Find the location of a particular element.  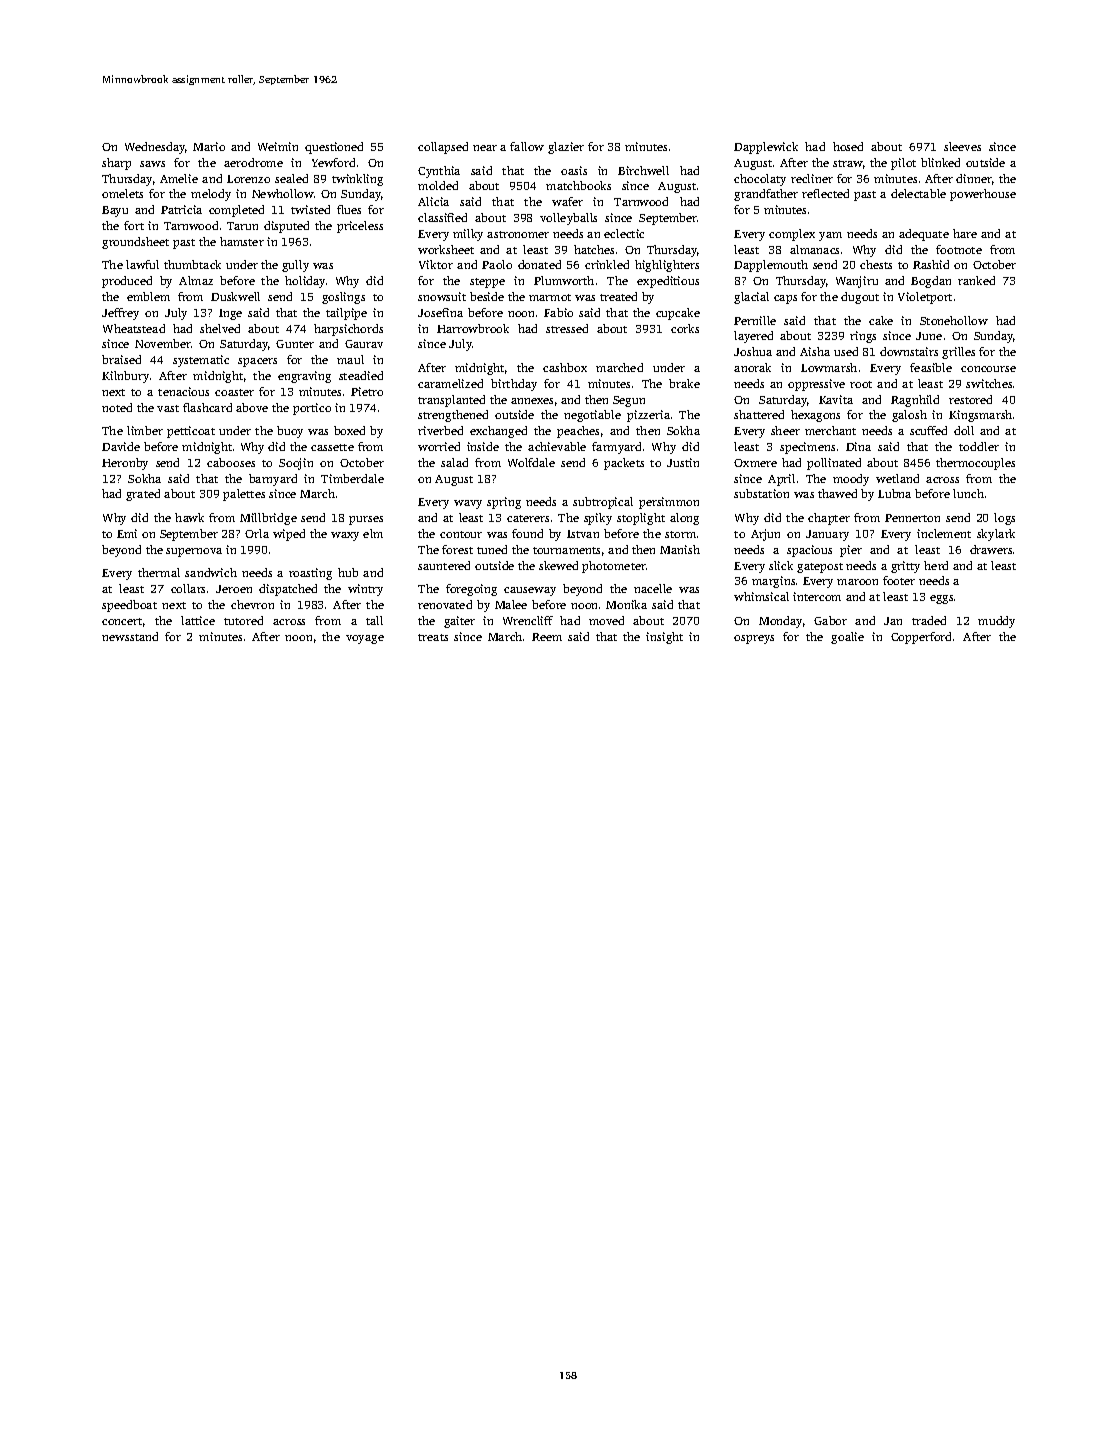

worksheet is located at coordinates (446, 249).
